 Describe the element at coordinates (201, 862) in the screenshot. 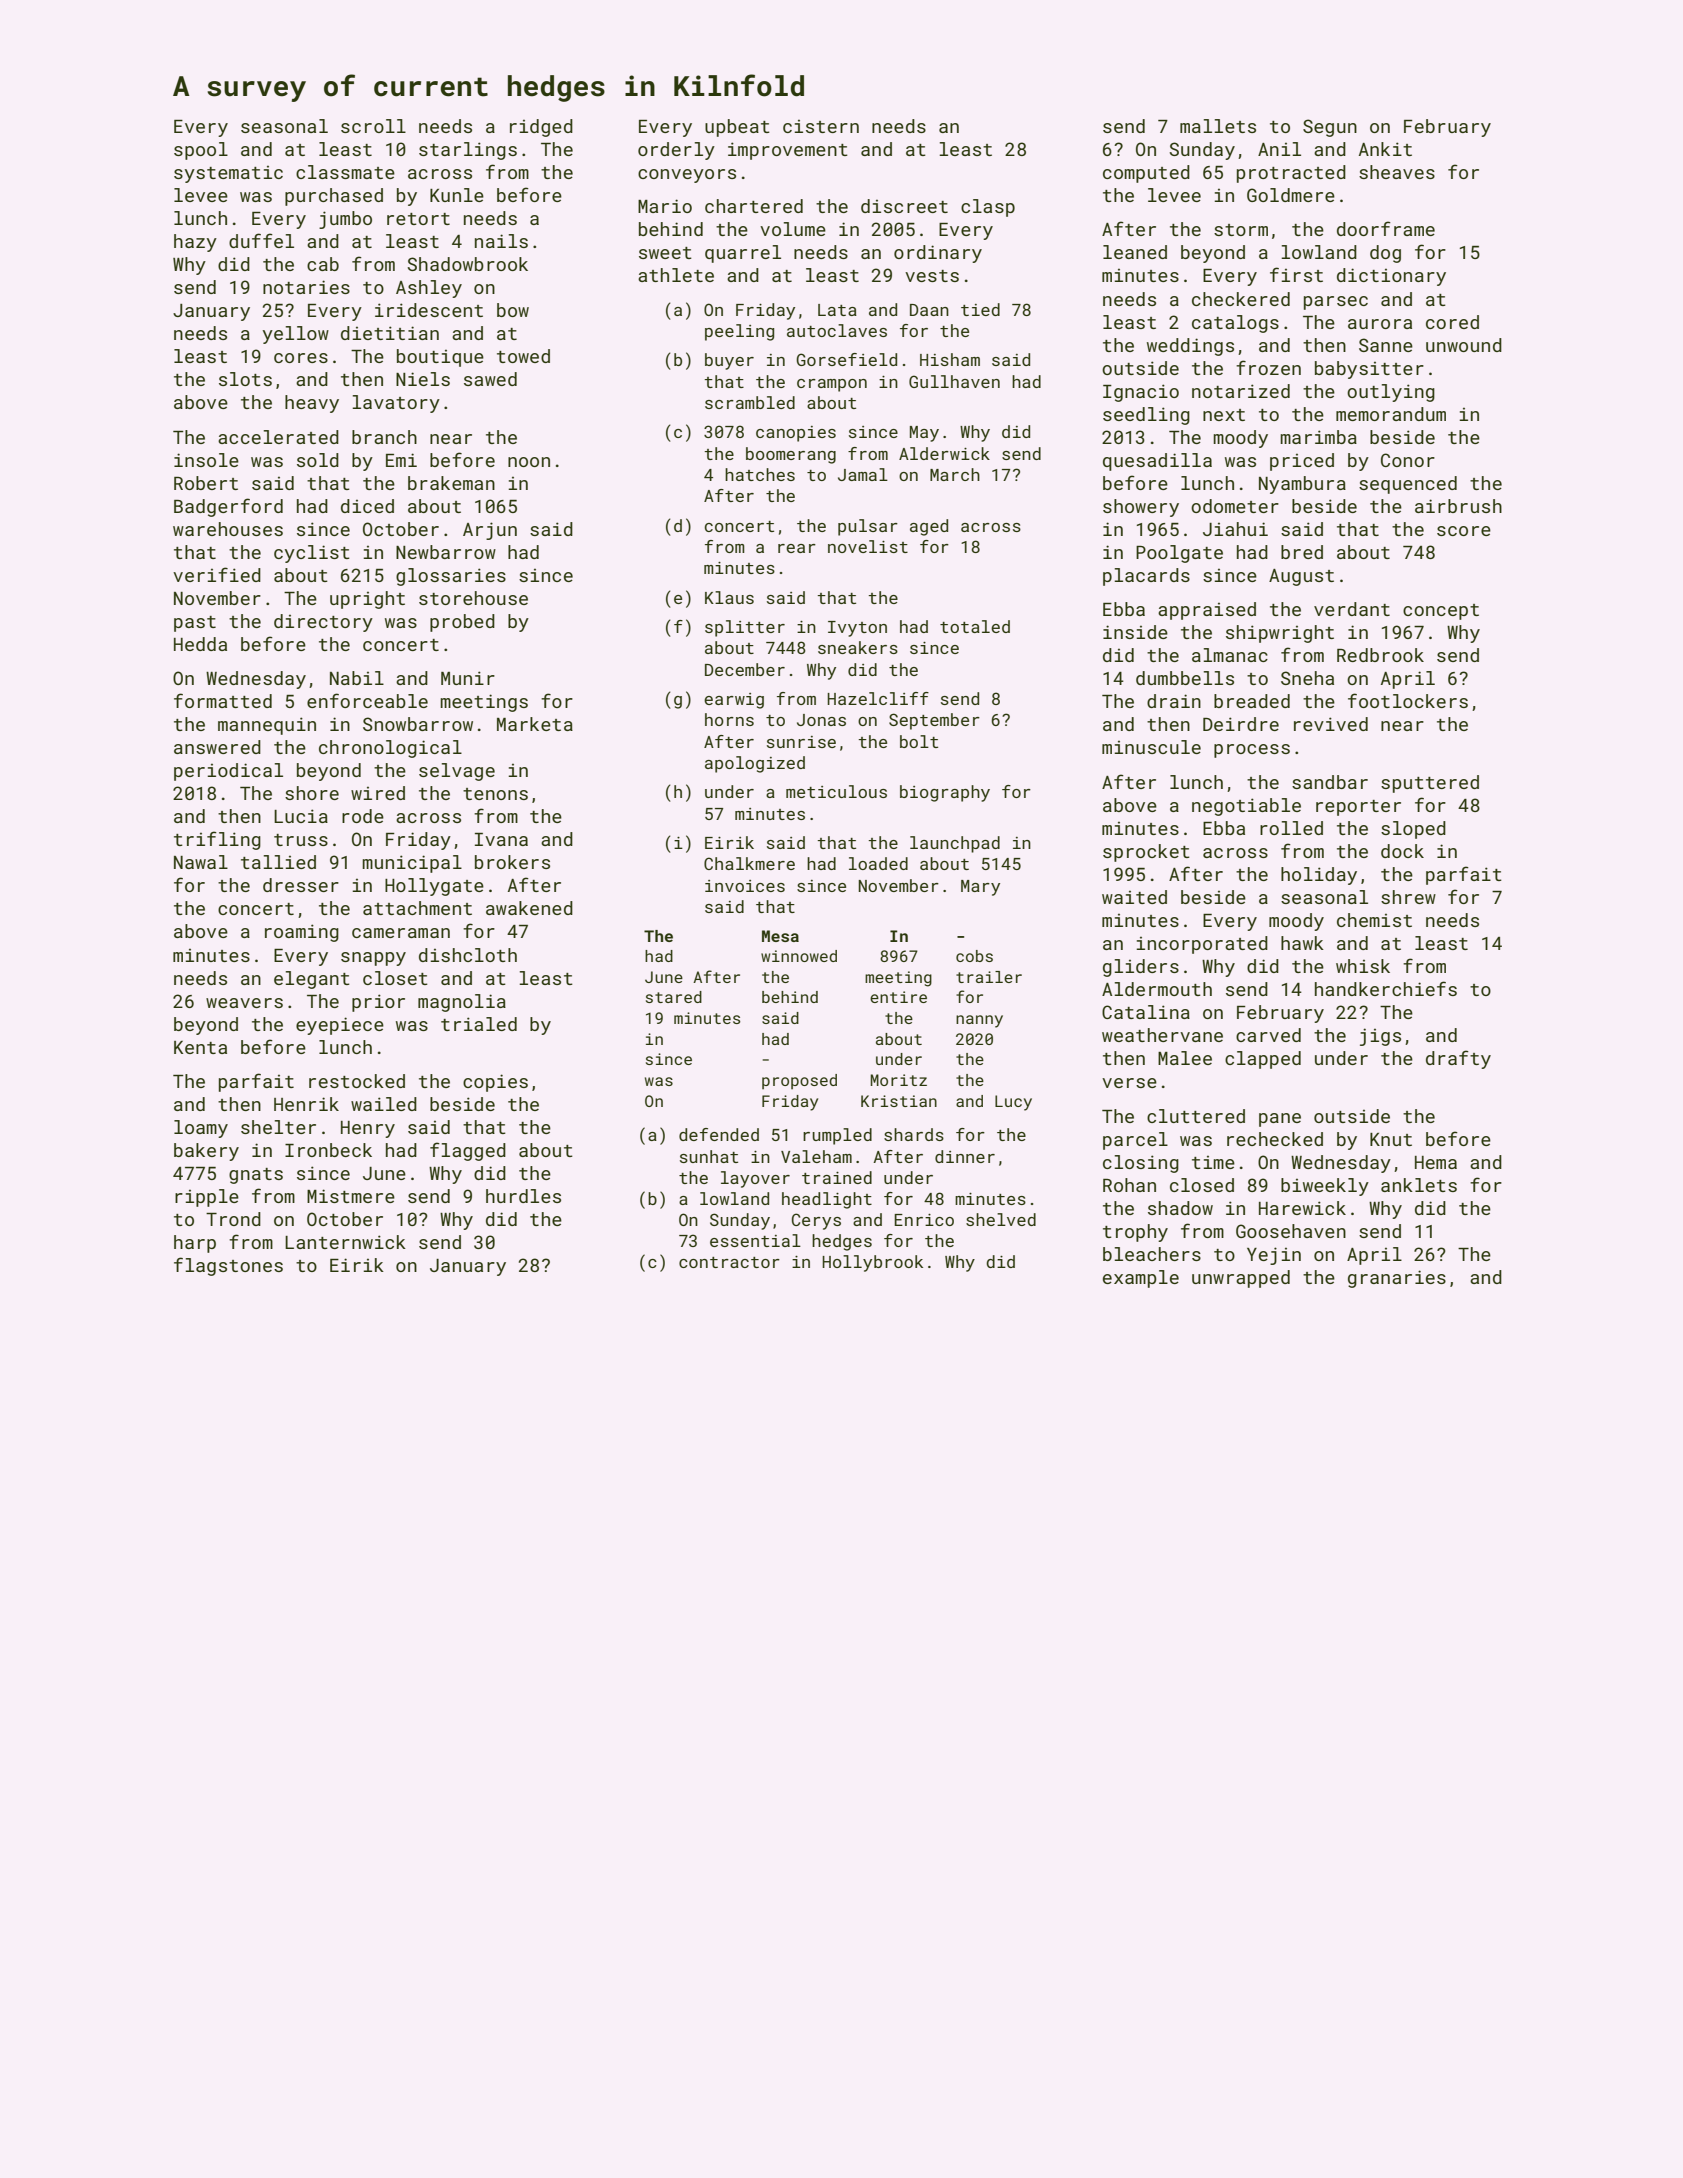

I see `Nawal` at that location.
